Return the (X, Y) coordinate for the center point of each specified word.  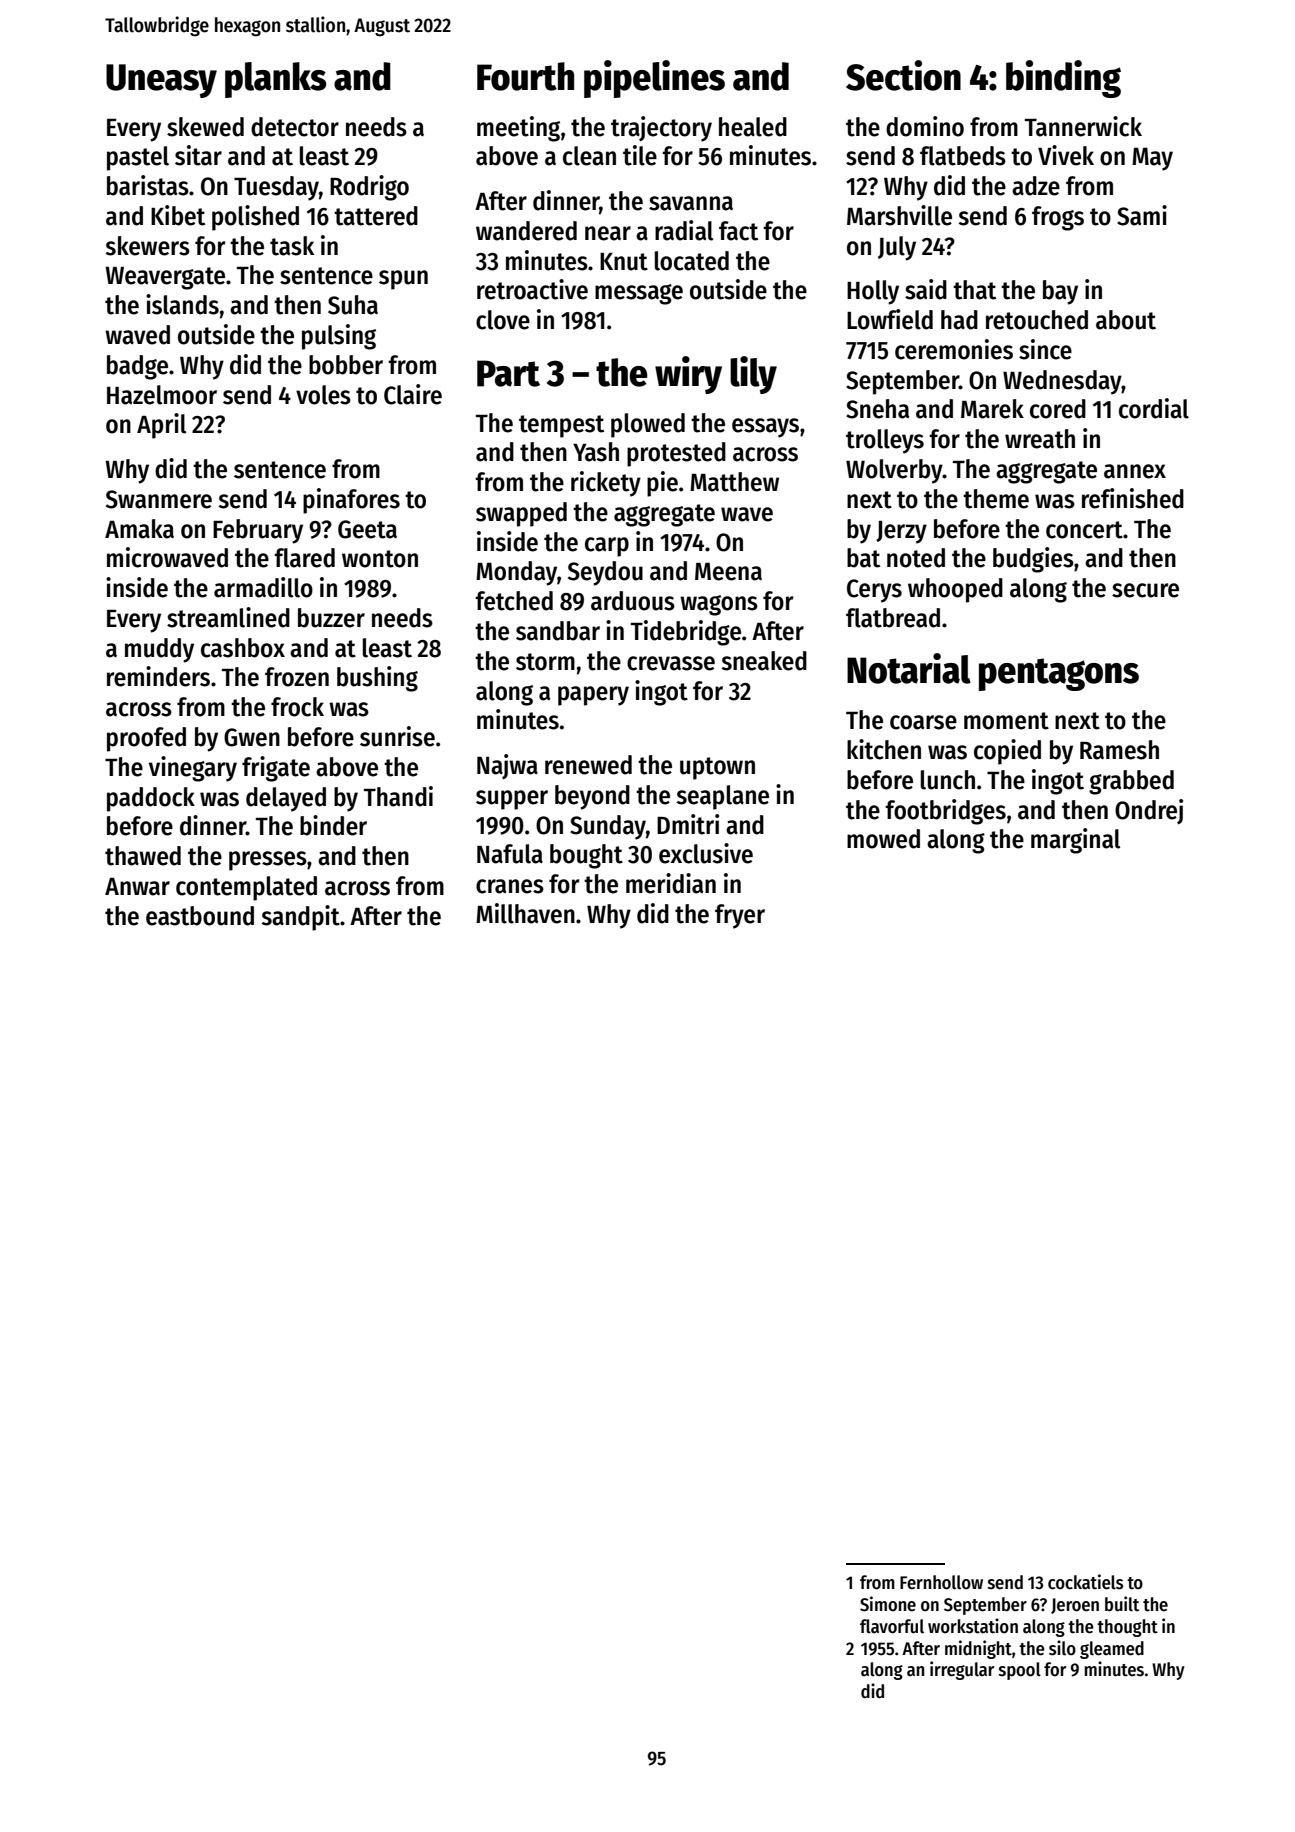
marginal (1075, 841)
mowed (883, 839)
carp (607, 547)
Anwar (137, 887)
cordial (1154, 408)
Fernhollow (941, 1582)
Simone (888, 1604)
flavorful (892, 1626)
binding (1063, 79)
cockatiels (1085, 1582)
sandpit (301, 918)
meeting (518, 129)
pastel (138, 158)
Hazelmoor (162, 395)
